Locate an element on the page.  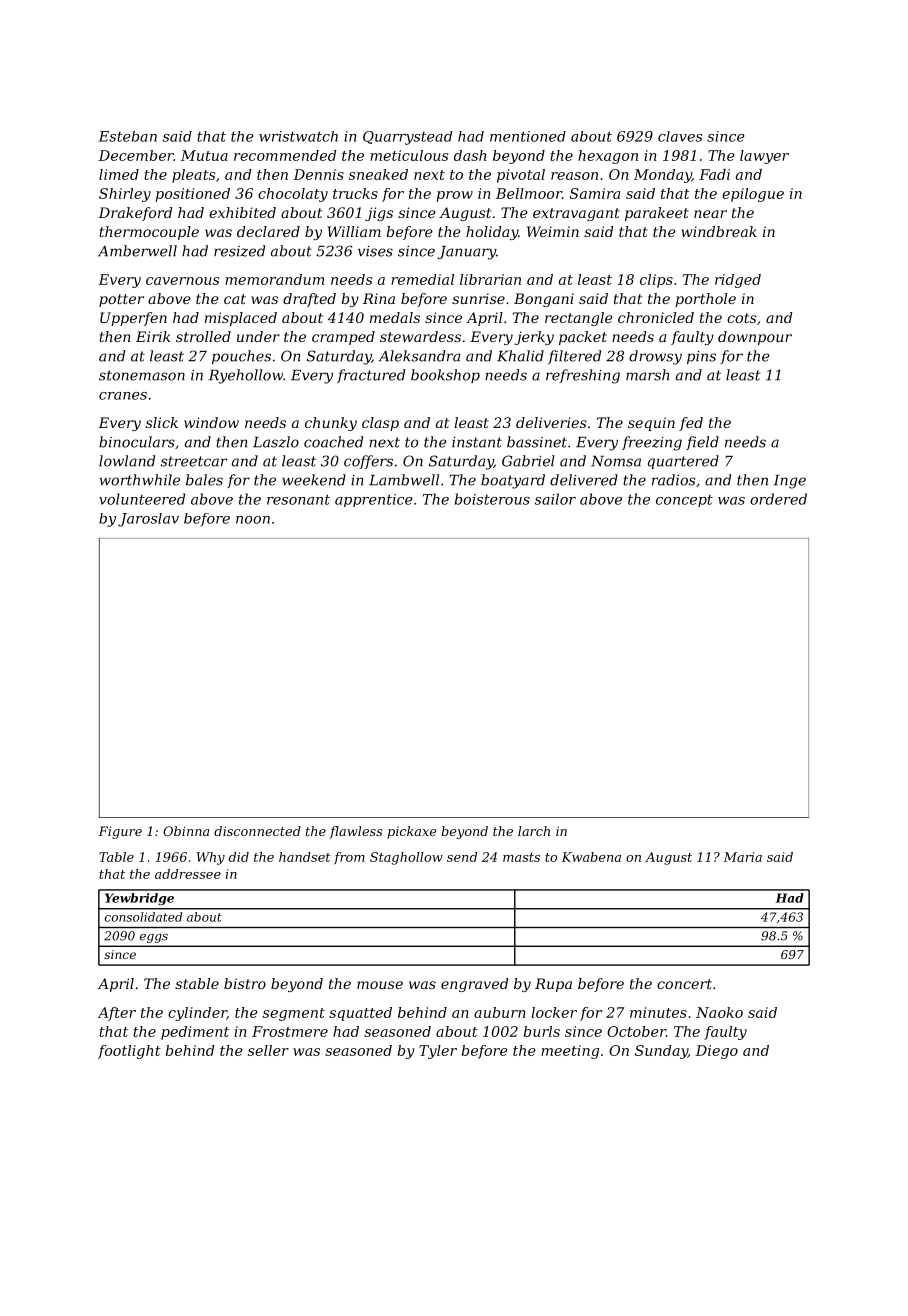
Maria is located at coordinates (742, 857).
